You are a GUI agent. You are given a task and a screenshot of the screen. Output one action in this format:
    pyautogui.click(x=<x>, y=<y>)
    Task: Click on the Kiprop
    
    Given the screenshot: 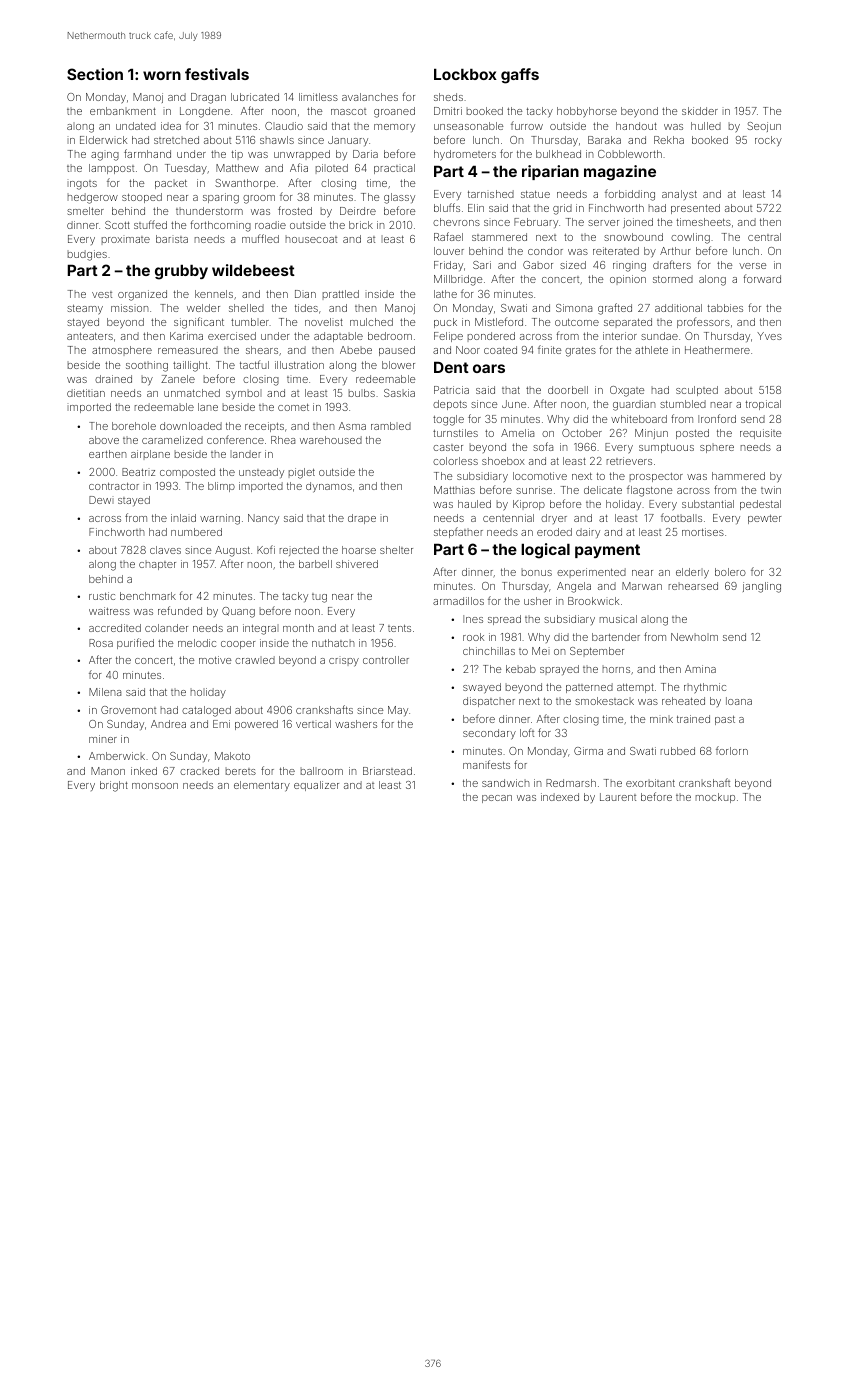 What is the action you would take?
    pyautogui.click(x=529, y=505)
